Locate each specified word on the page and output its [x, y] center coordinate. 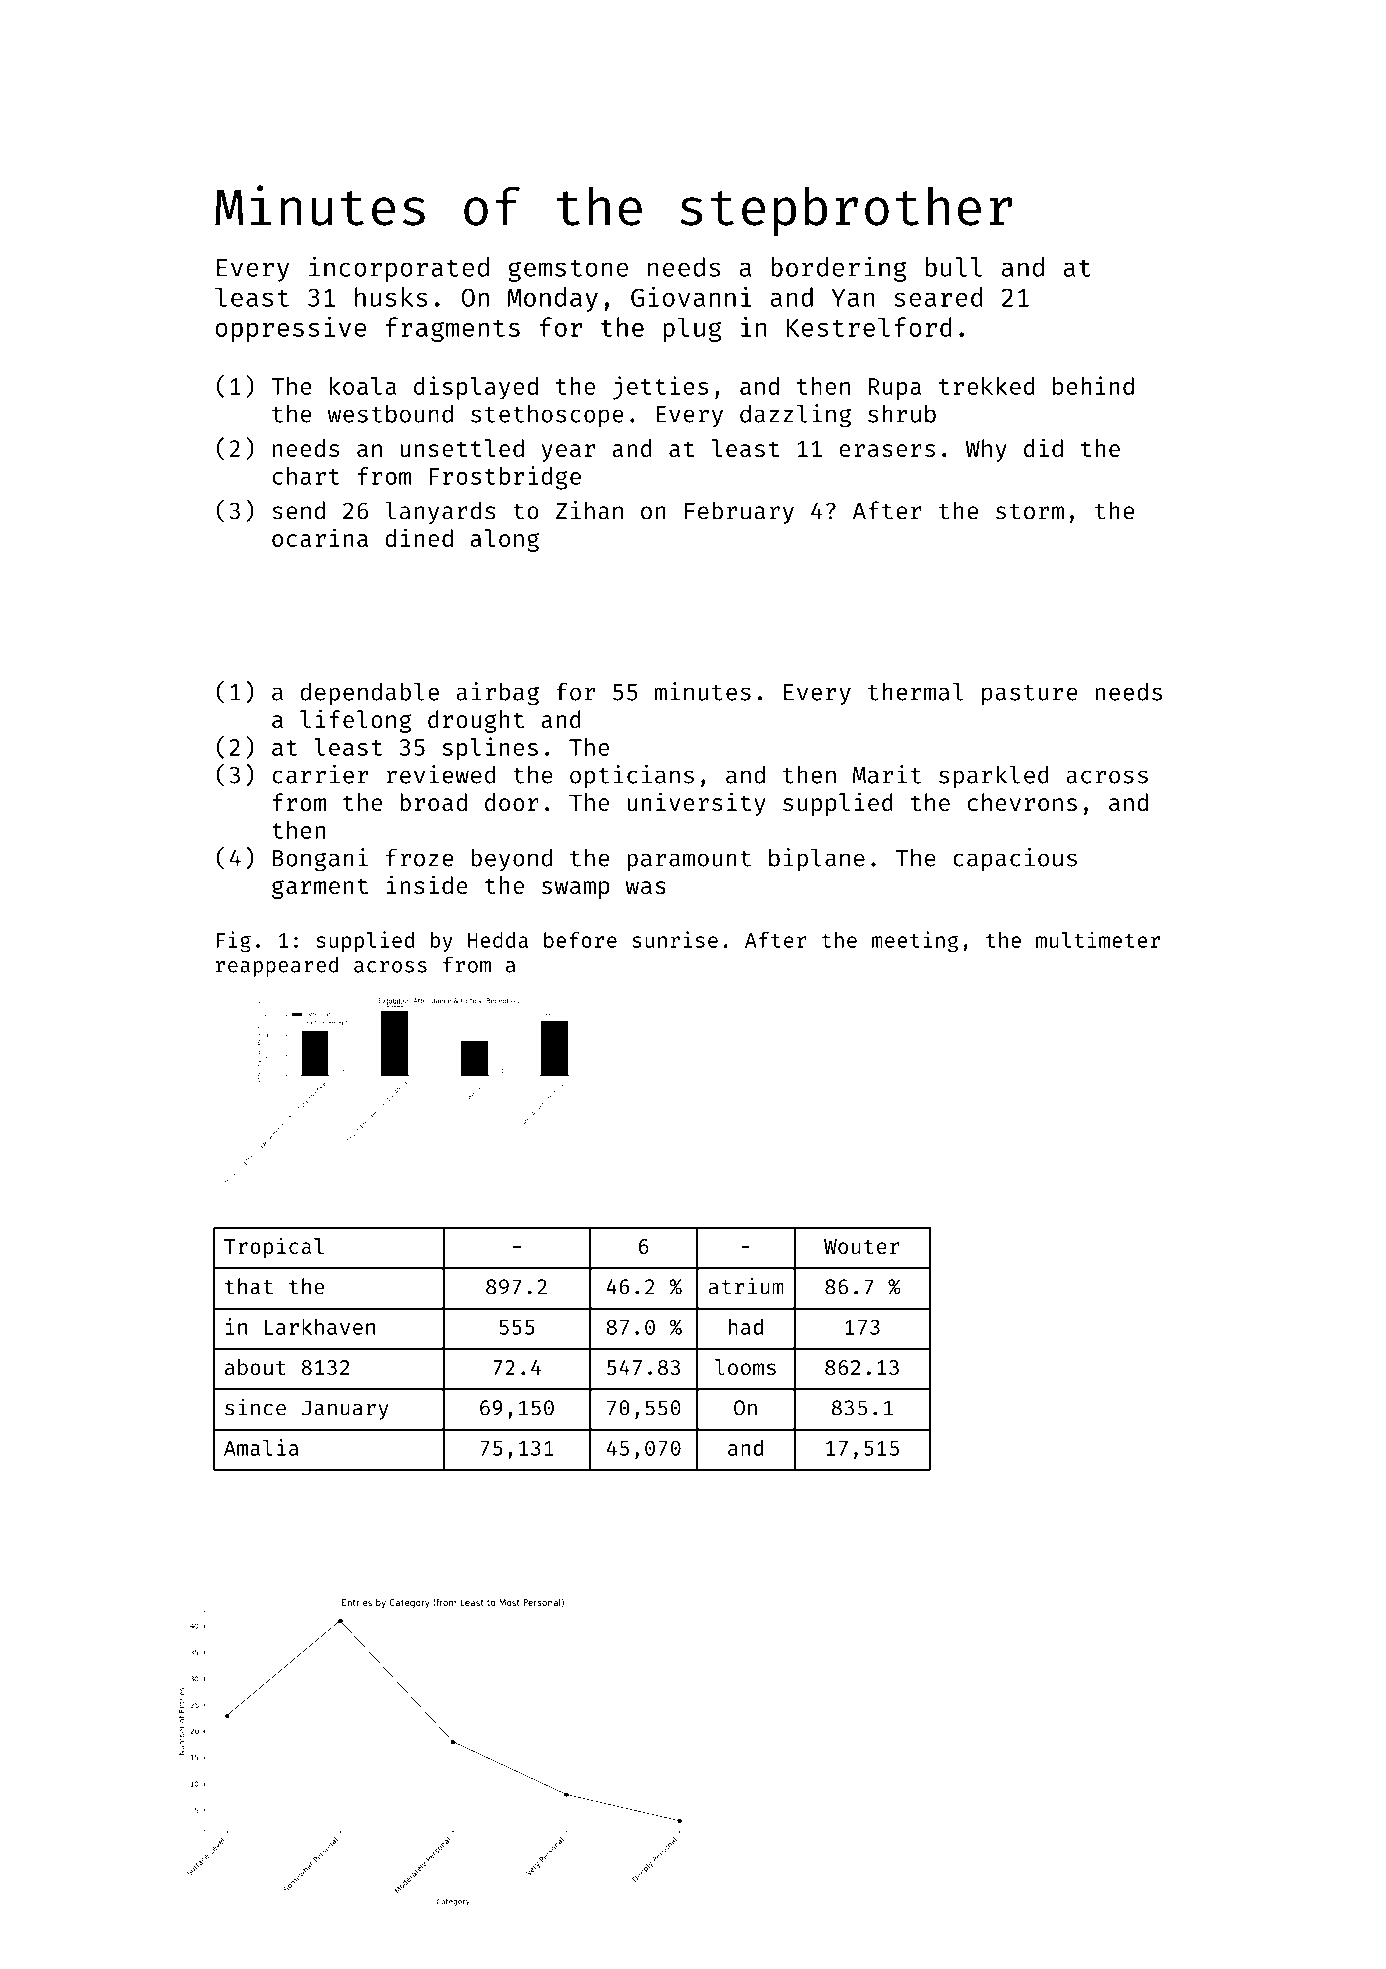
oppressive [291, 329]
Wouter [862, 1246]
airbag [497, 694]
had [746, 1326]
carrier [320, 774]
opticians [632, 776]
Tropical [274, 1248]
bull [953, 267]
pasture [1030, 695]
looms [745, 1367]
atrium [746, 1286]
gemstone [568, 270]
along [505, 540]
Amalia [261, 1447]
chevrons [1022, 802]
